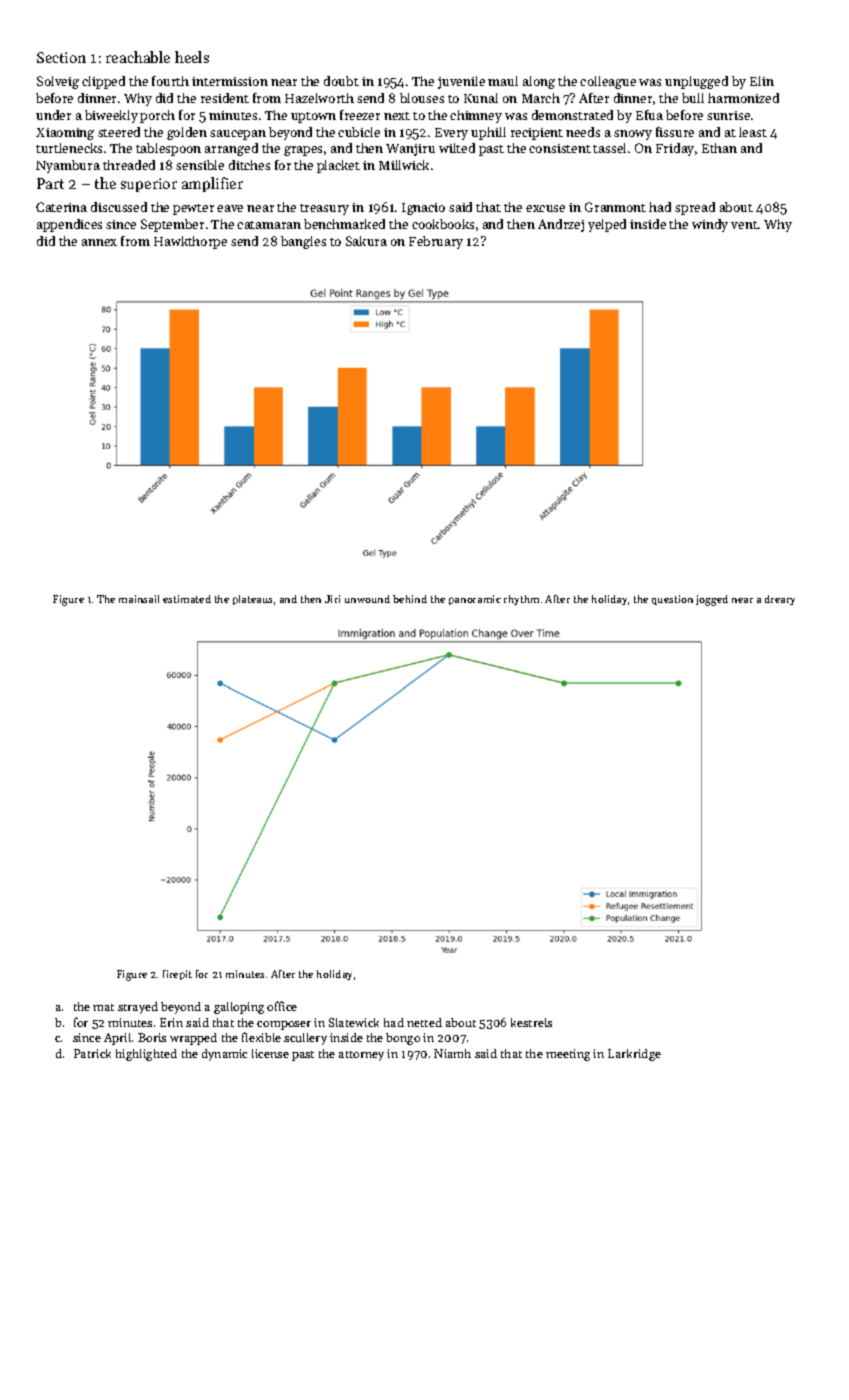 The width and height of the screenshot is (849, 1400). I want to click on unplugged, so click(696, 82).
